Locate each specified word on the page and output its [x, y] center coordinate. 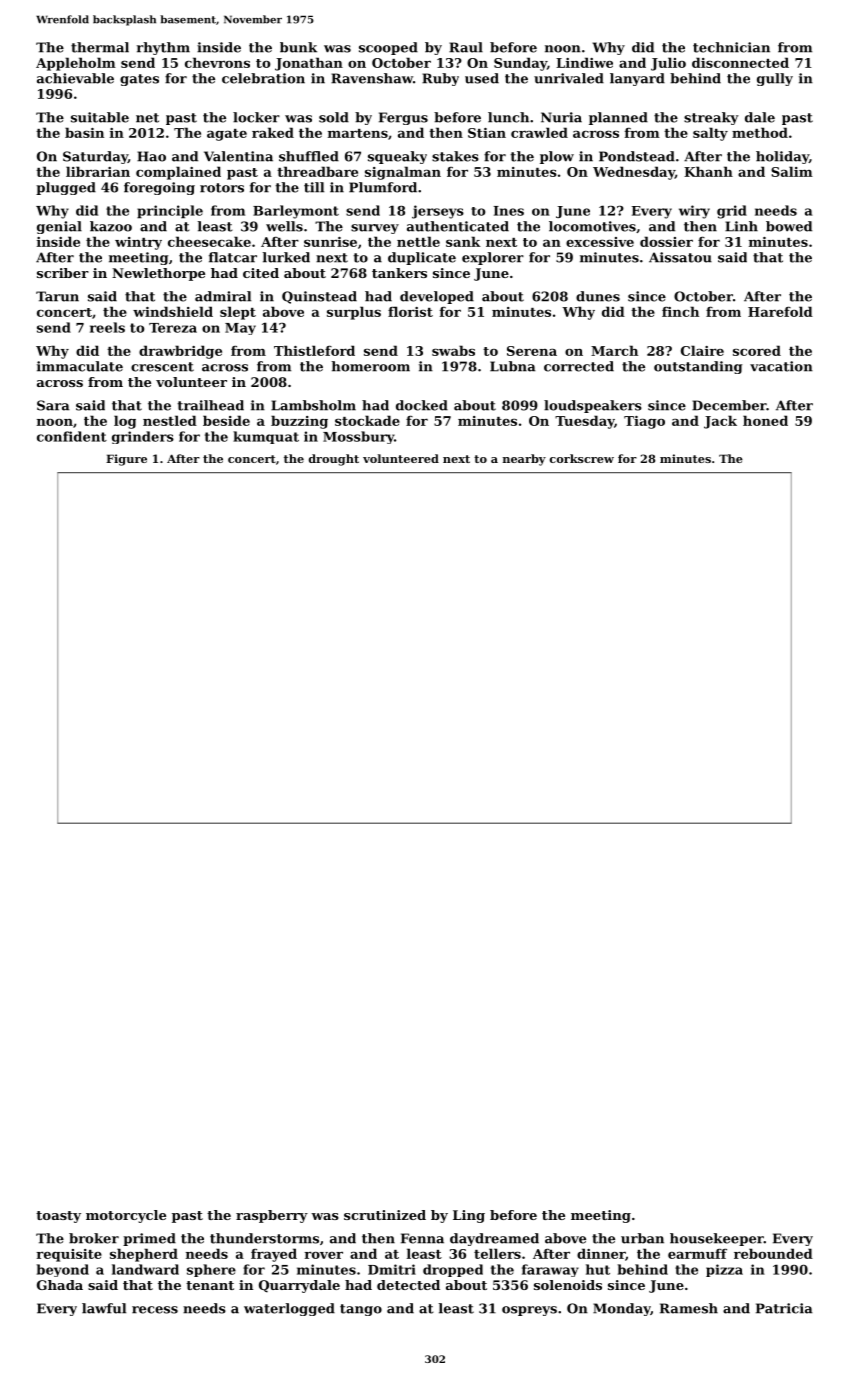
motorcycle [126, 1216]
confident [72, 436]
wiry [694, 212]
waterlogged [289, 1309]
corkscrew [582, 458]
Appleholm [76, 64]
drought [334, 460]
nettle [418, 241]
